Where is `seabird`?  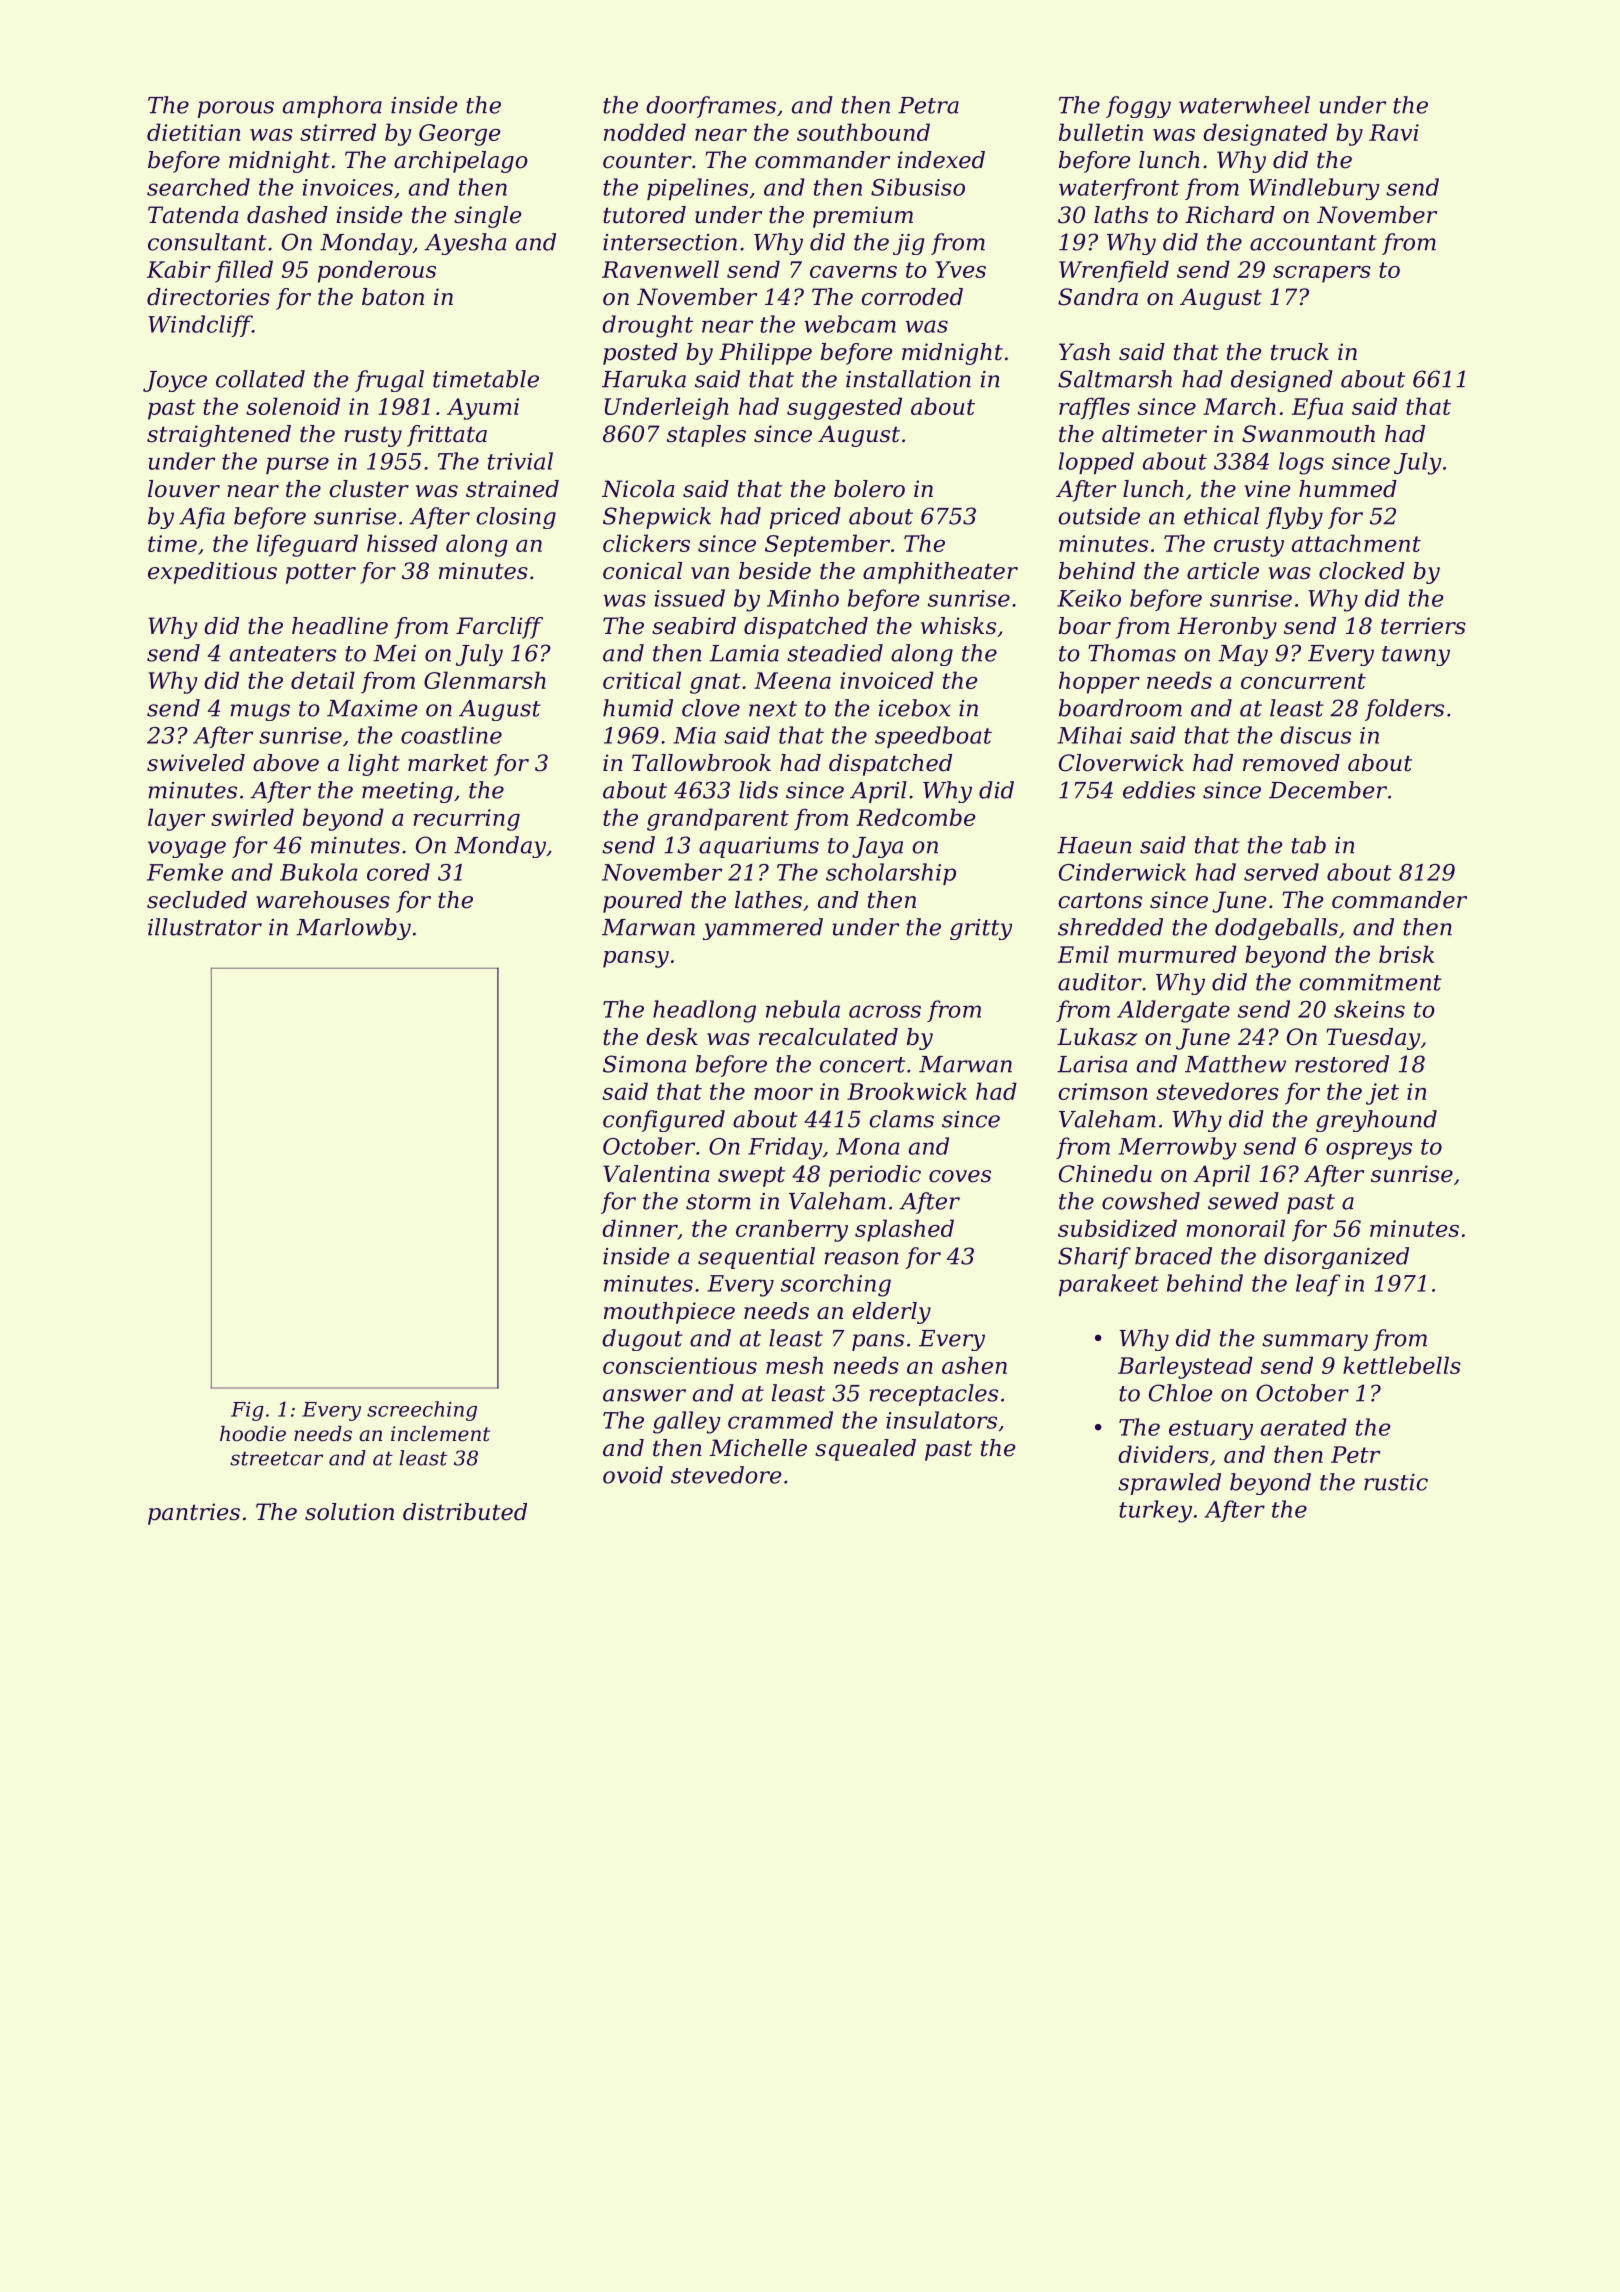 seabird is located at coordinates (694, 626).
